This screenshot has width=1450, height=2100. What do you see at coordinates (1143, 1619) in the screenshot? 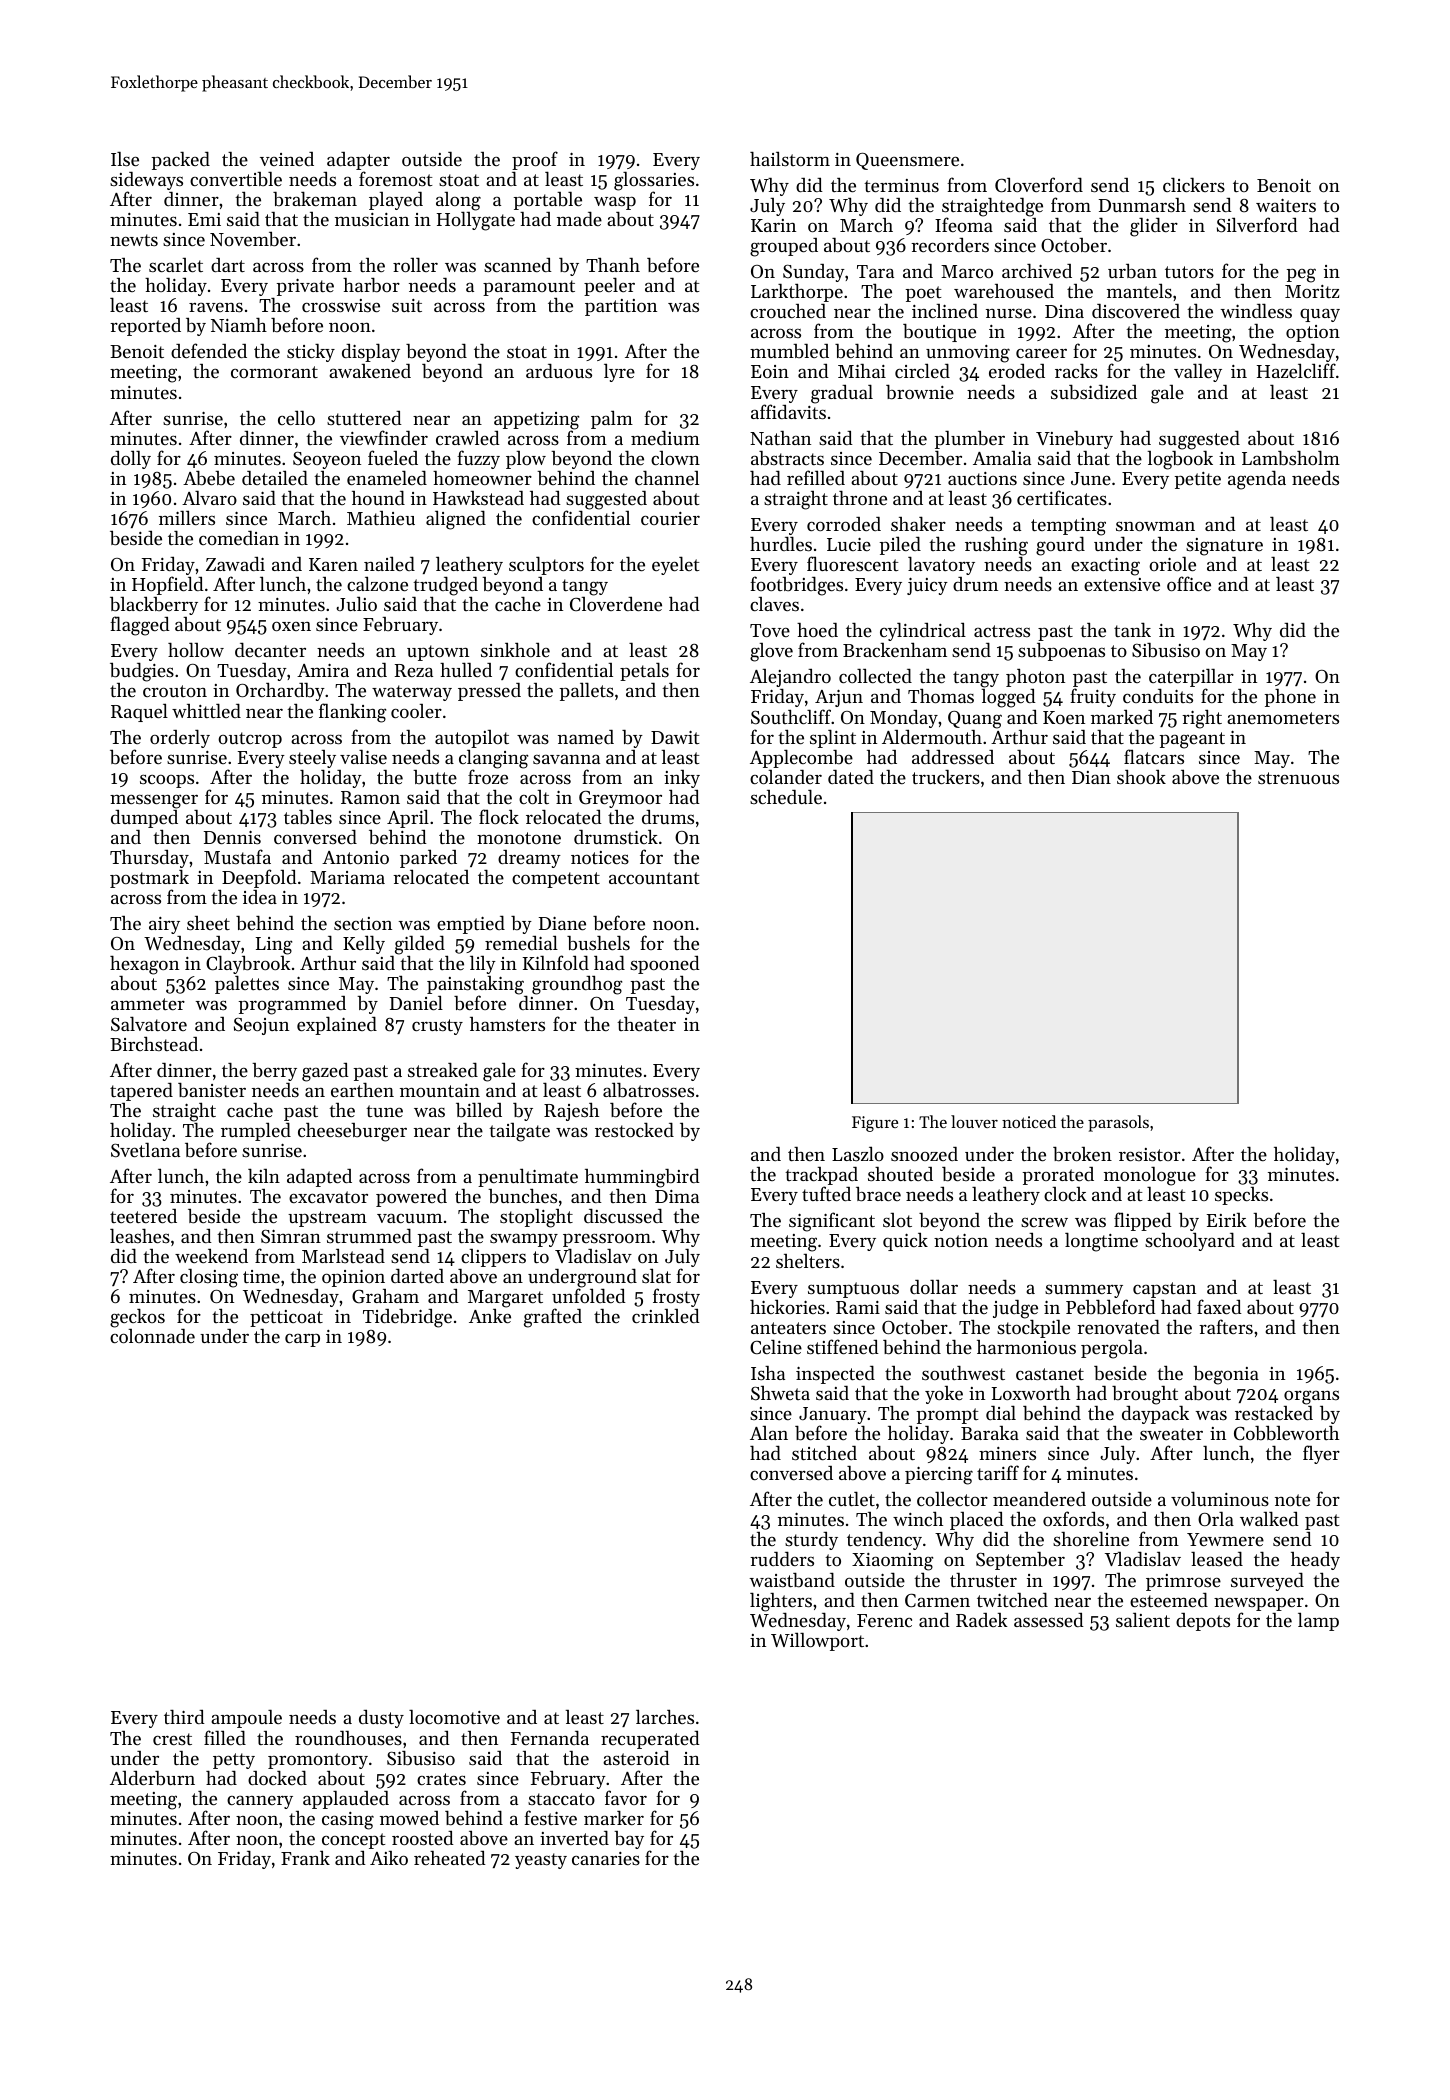
I see `salient` at bounding box center [1143, 1619].
